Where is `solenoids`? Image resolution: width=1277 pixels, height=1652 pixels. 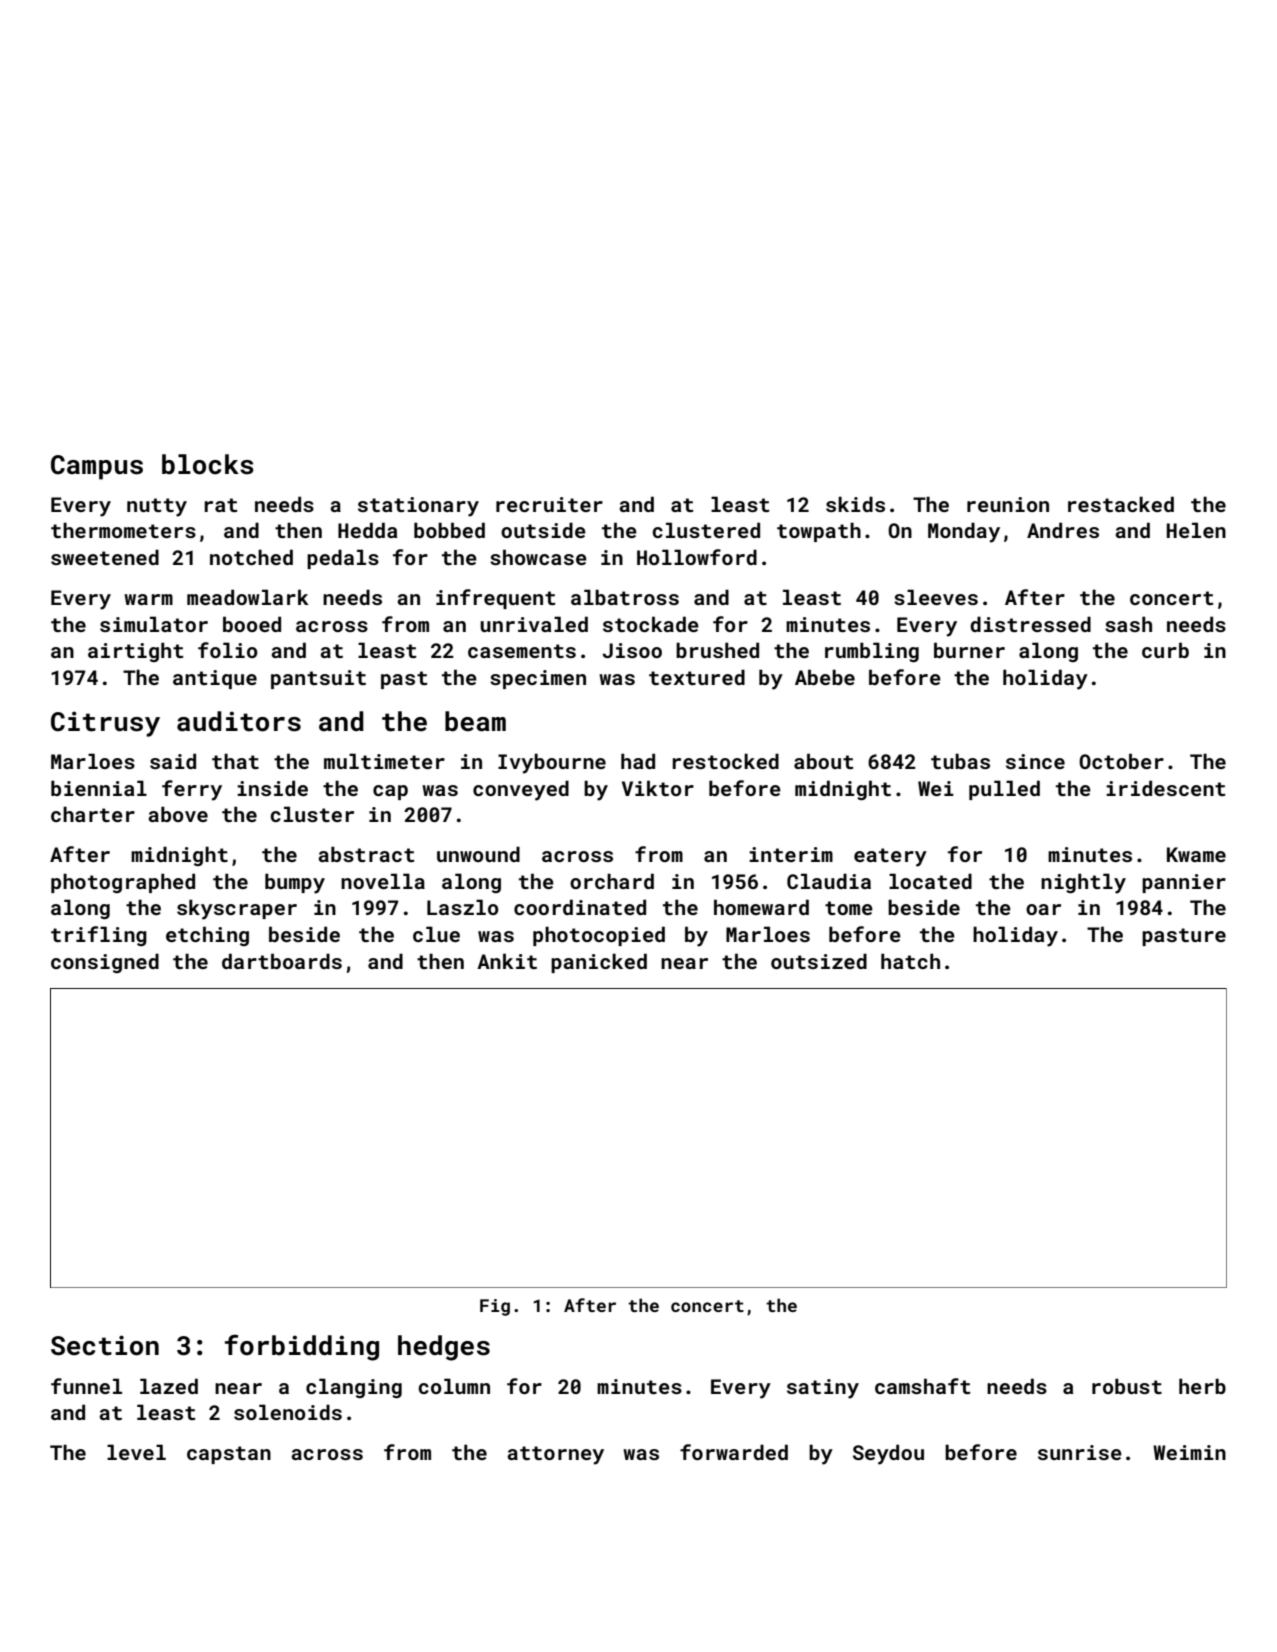 solenoids is located at coordinates (288, 1412).
